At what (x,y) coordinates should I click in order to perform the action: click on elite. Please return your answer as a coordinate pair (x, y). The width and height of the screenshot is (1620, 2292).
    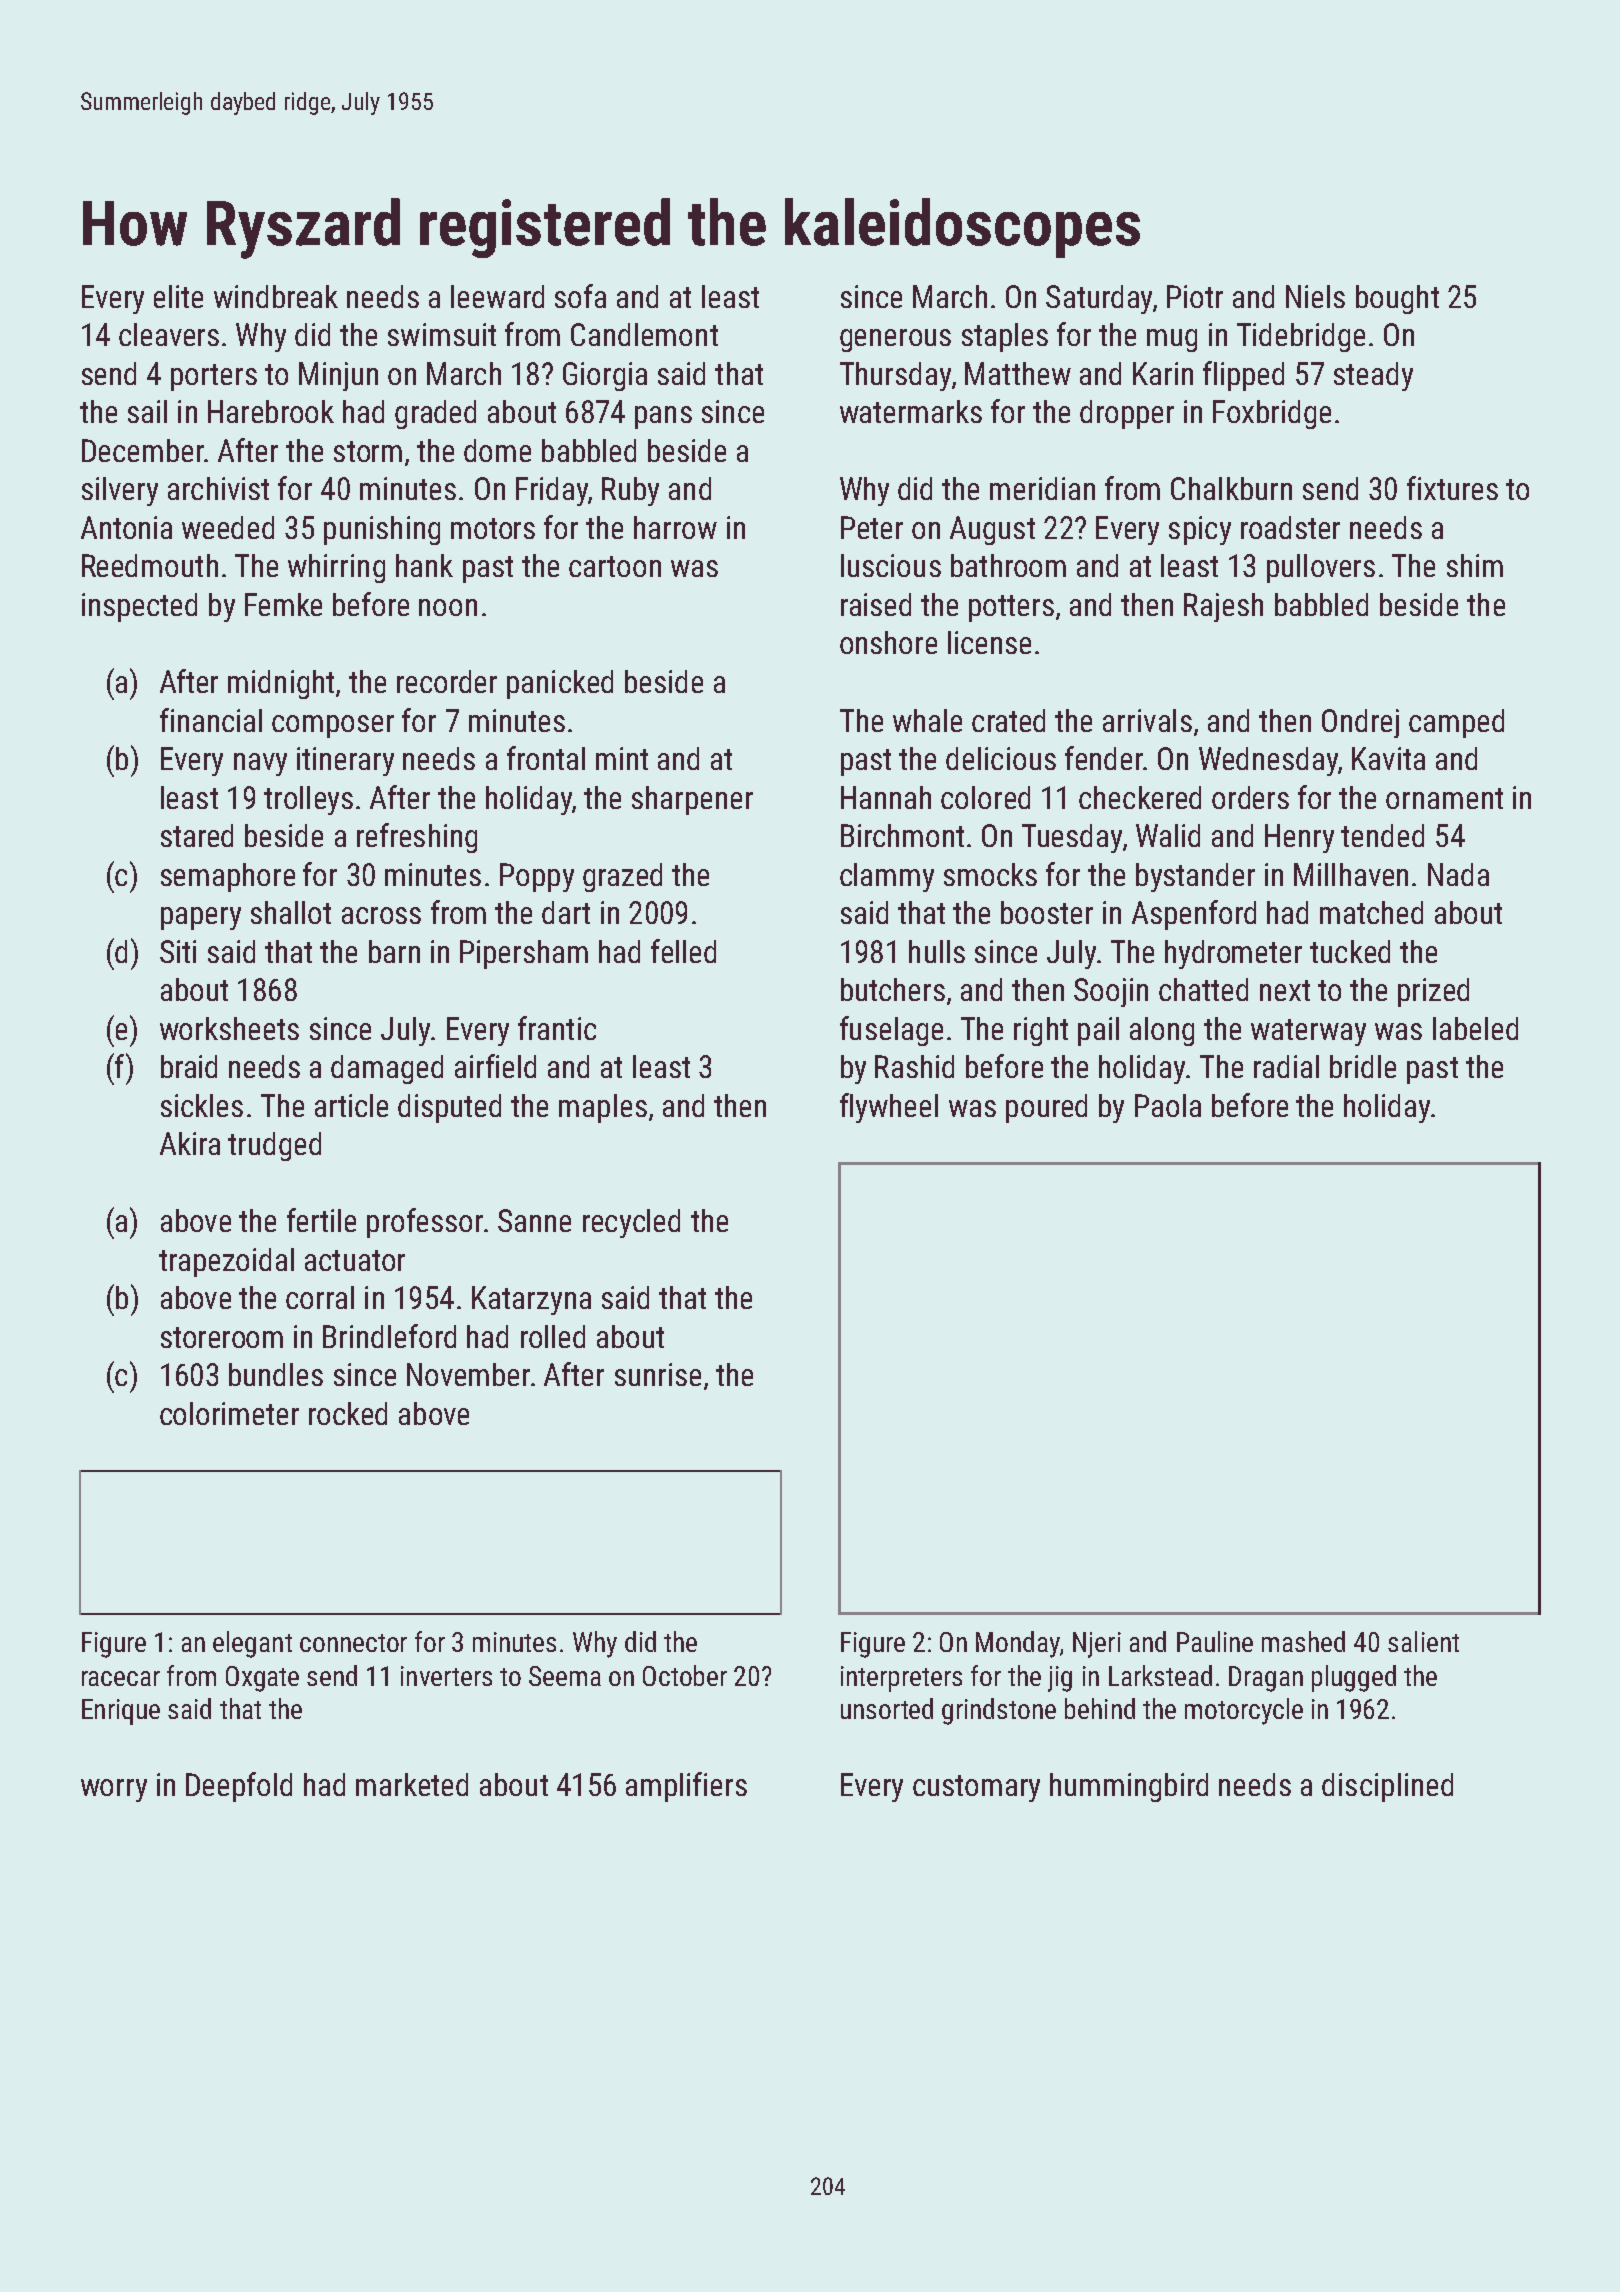
    Looking at the image, I should click on (178, 296).
